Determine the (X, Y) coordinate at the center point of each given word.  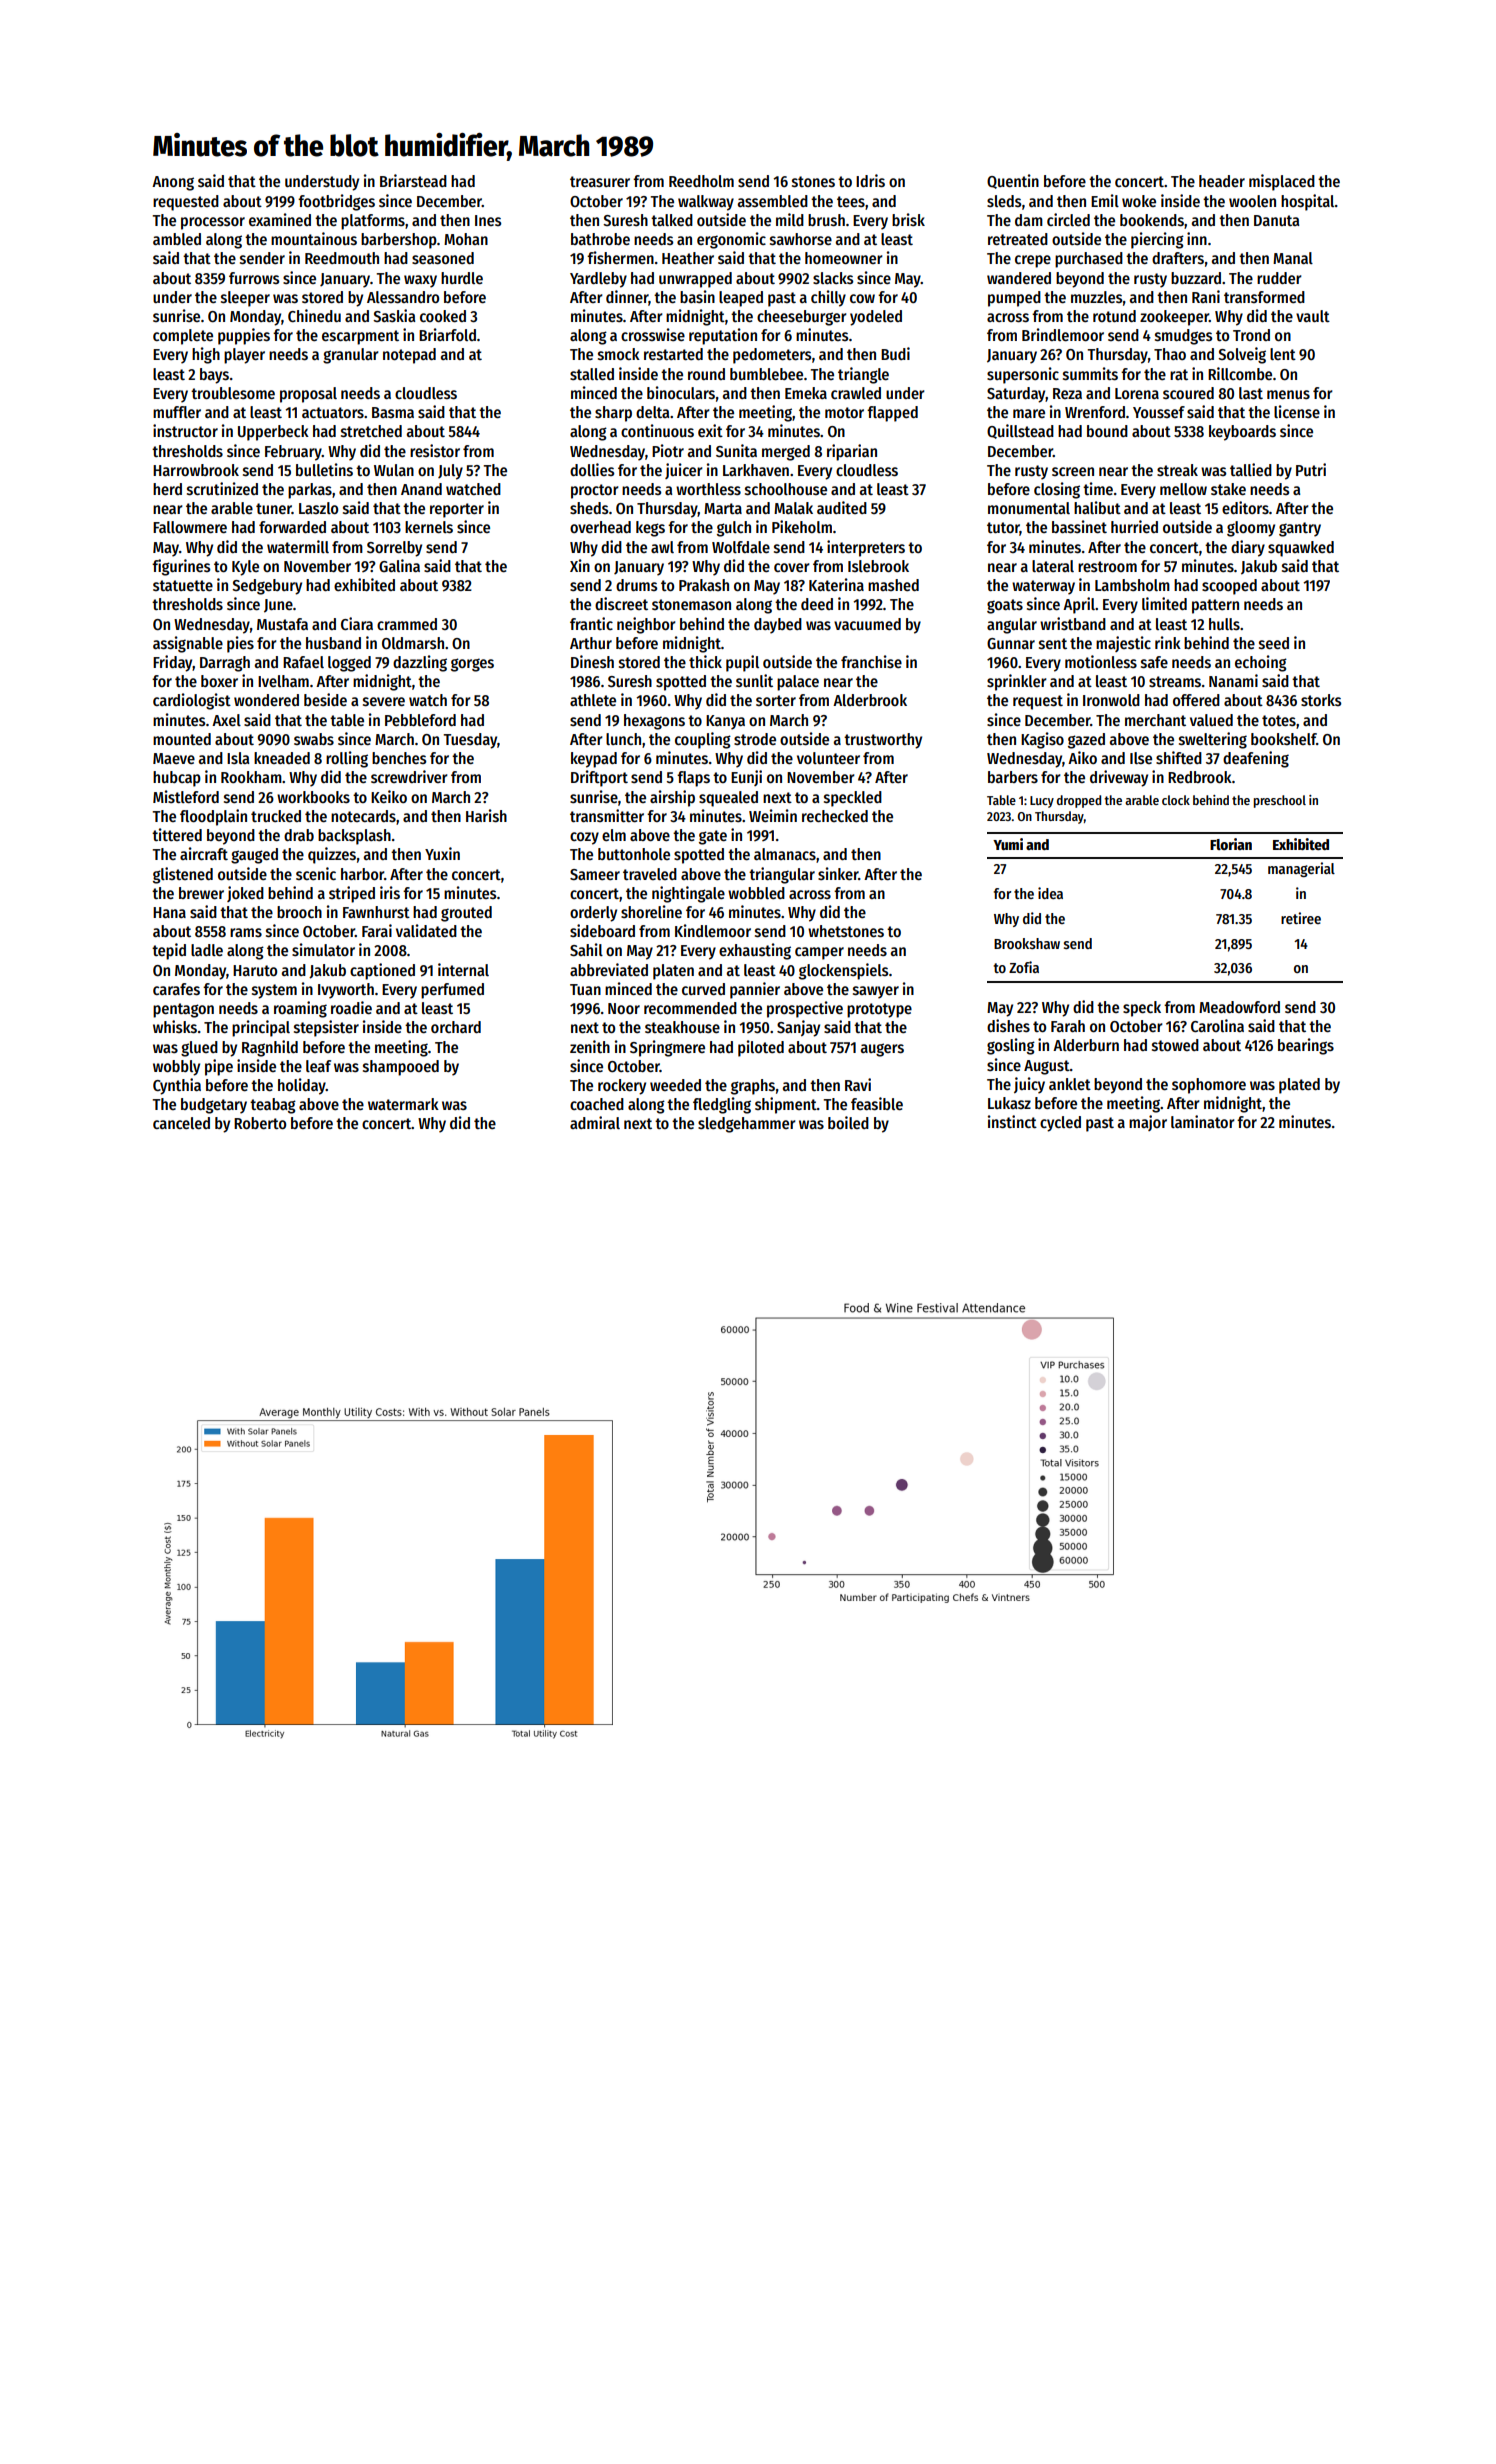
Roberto (260, 1123)
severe (384, 702)
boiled (848, 1122)
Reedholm (701, 181)
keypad (594, 760)
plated (1299, 1086)
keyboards (1242, 433)
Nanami (1233, 680)
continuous (657, 431)
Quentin (1013, 181)
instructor (185, 430)
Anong (173, 183)
